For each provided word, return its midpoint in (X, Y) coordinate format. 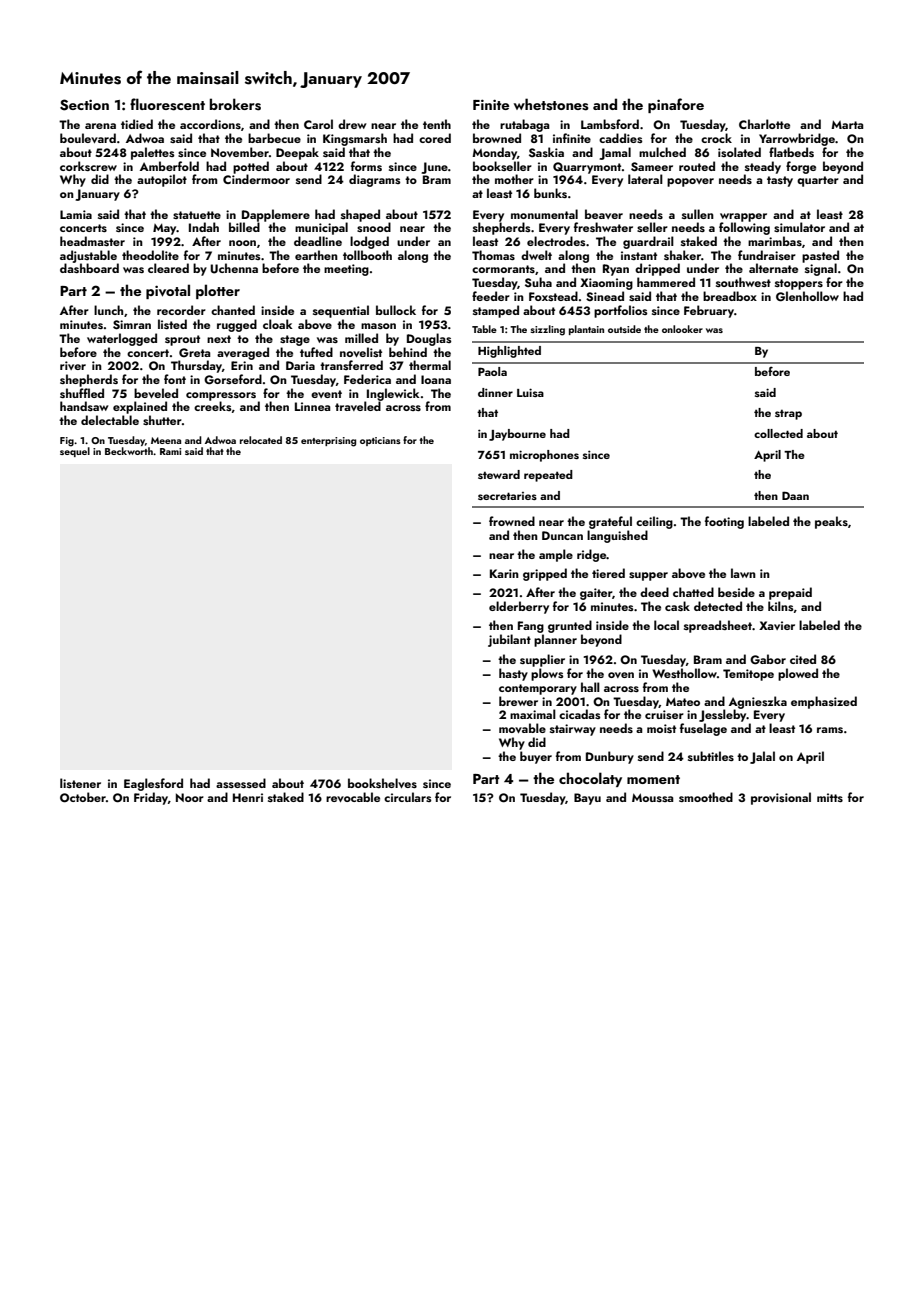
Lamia (76, 214)
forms (366, 166)
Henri (248, 797)
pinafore (676, 105)
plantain (586, 330)
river (73, 365)
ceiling (654, 522)
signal (821, 269)
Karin (504, 573)
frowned (512, 521)
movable (522, 728)
